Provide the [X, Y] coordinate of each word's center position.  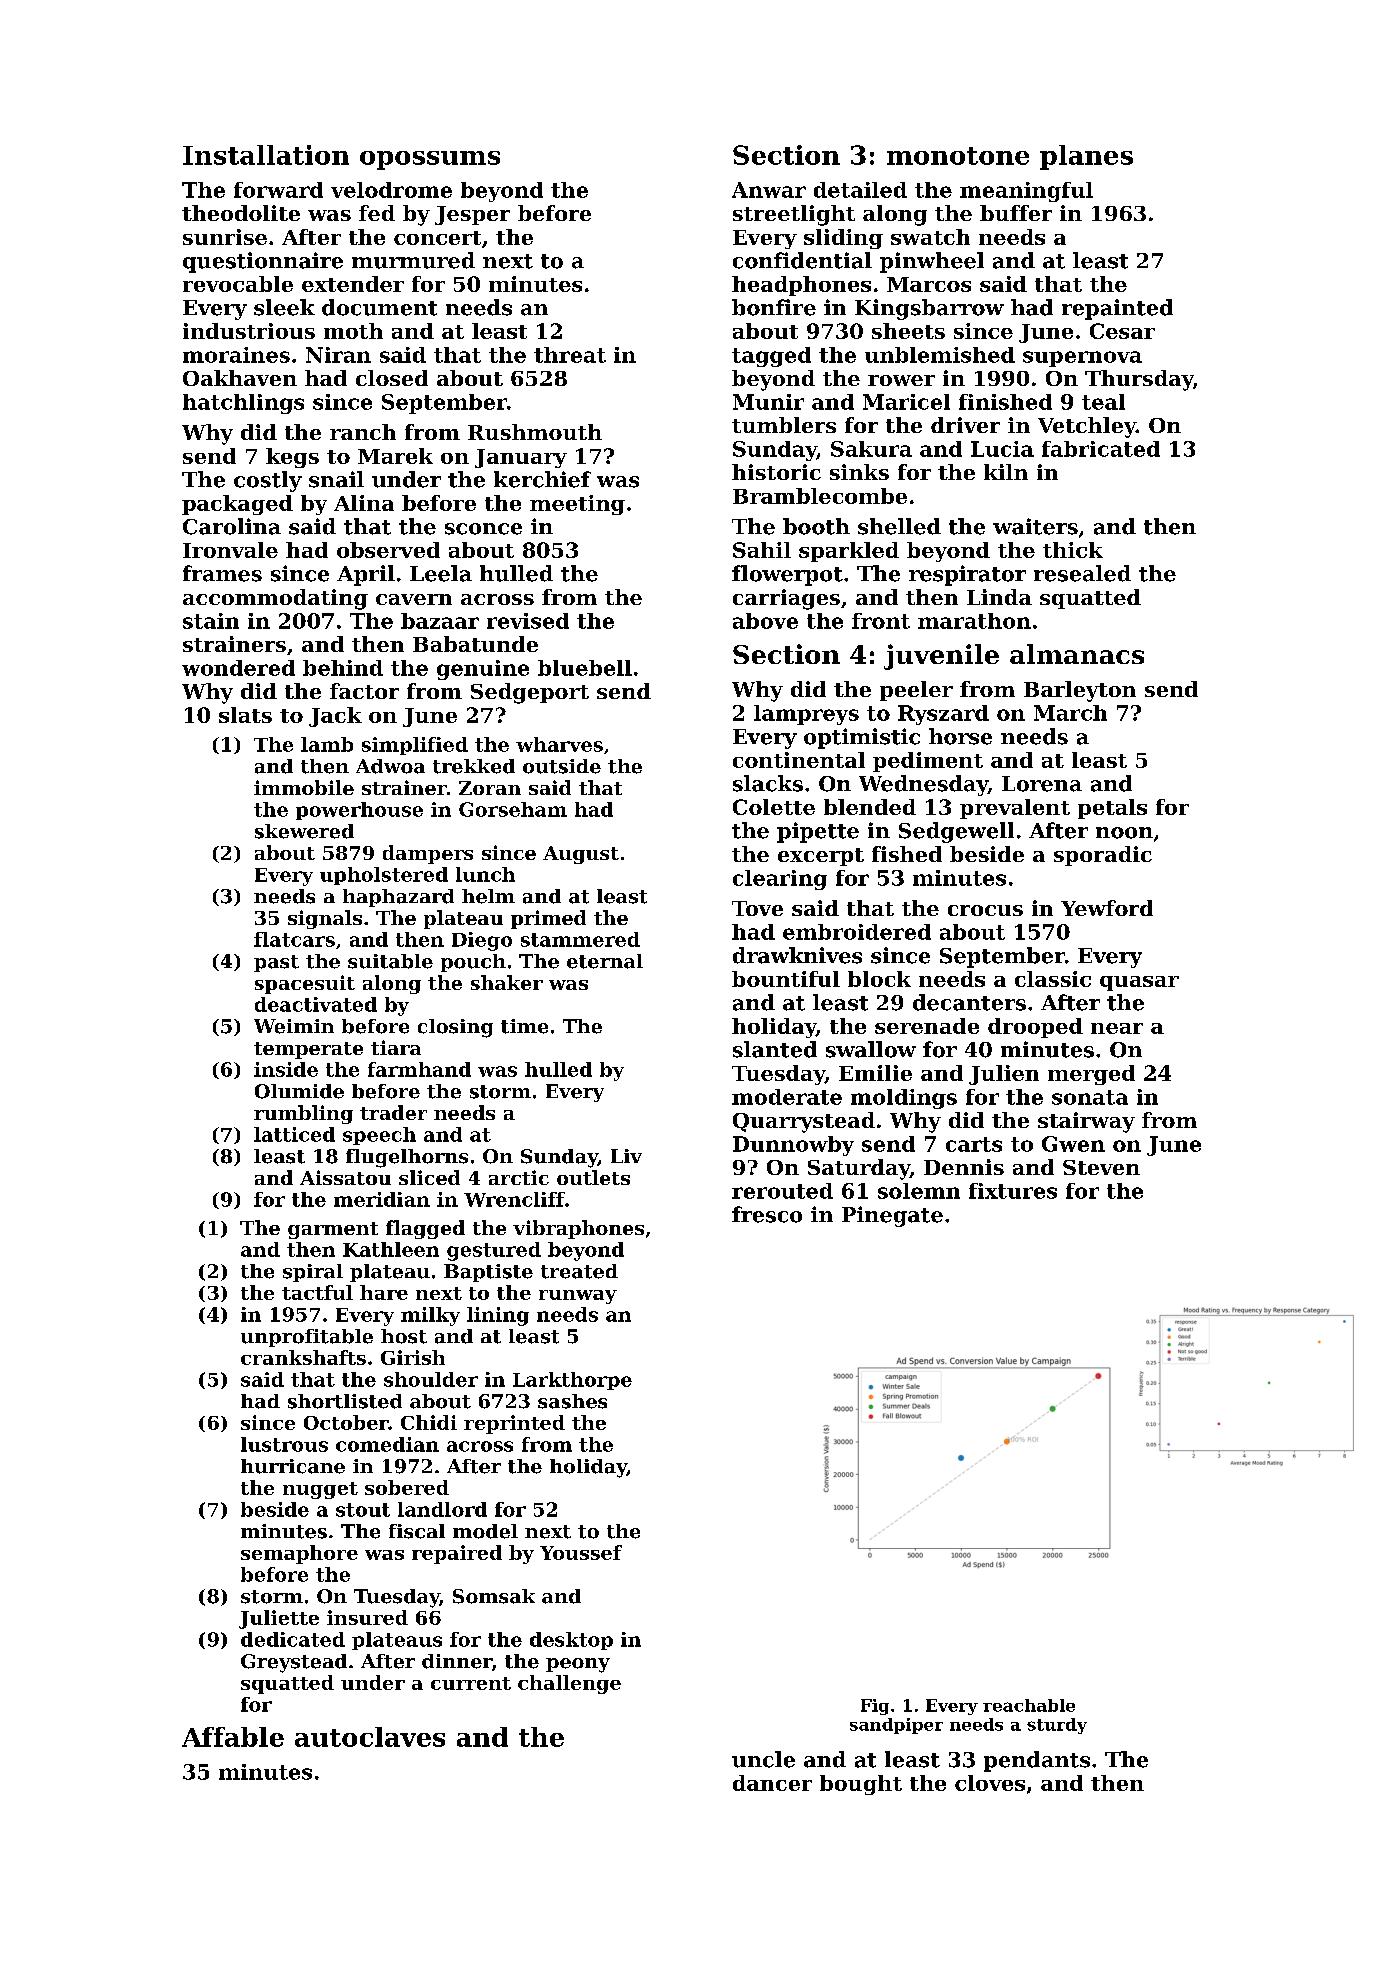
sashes [572, 1401]
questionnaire [263, 262]
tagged [771, 357]
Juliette [279, 1619]
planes [1086, 157]
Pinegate [892, 1216]
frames [222, 573]
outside [562, 766]
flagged [425, 1229]
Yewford [1107, 908]
